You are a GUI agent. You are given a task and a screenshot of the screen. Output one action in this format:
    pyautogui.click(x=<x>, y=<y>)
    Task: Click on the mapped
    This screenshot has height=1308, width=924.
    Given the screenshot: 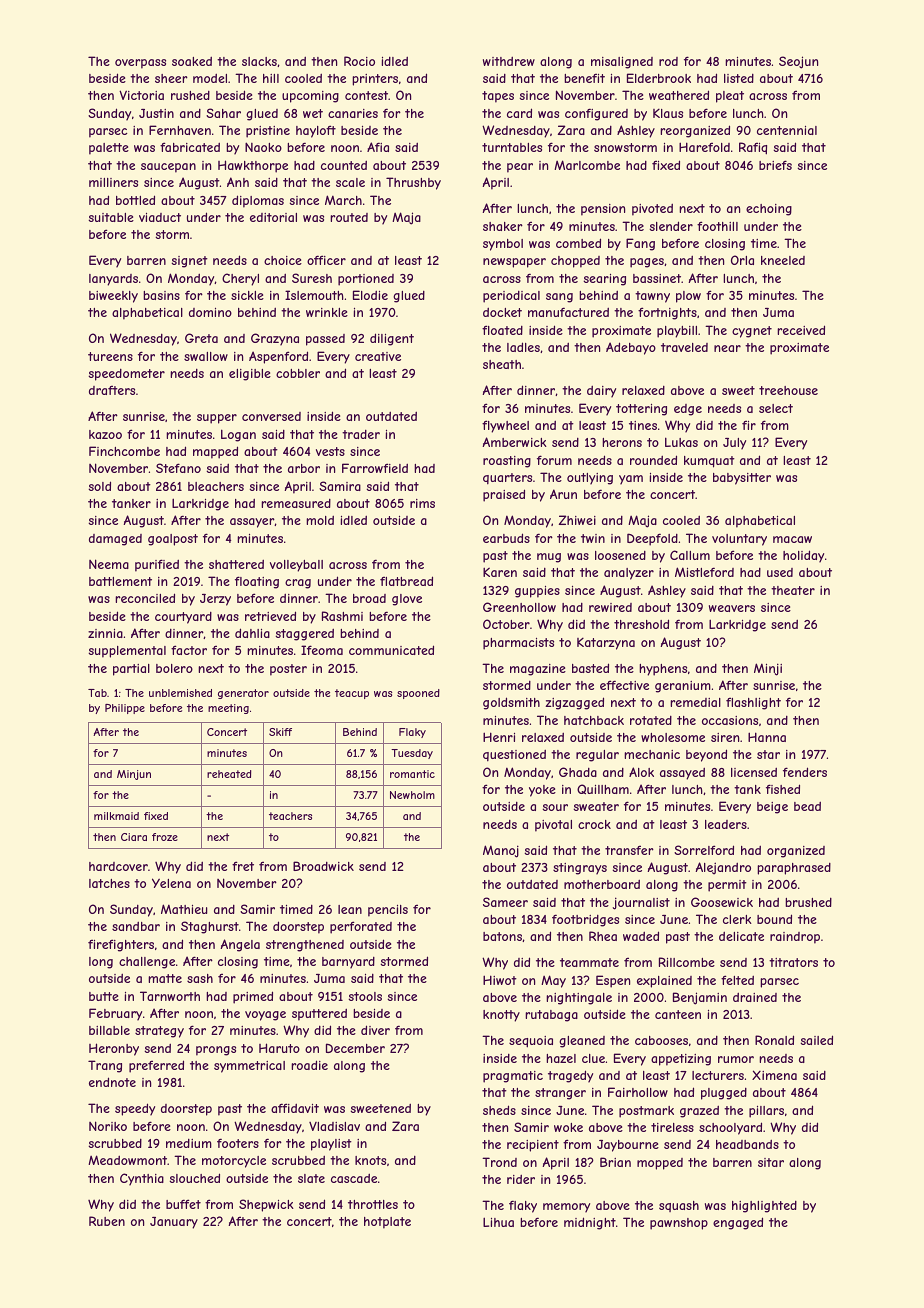 What is the action you would take?
    pyautogui.click(x=215, y=452)
